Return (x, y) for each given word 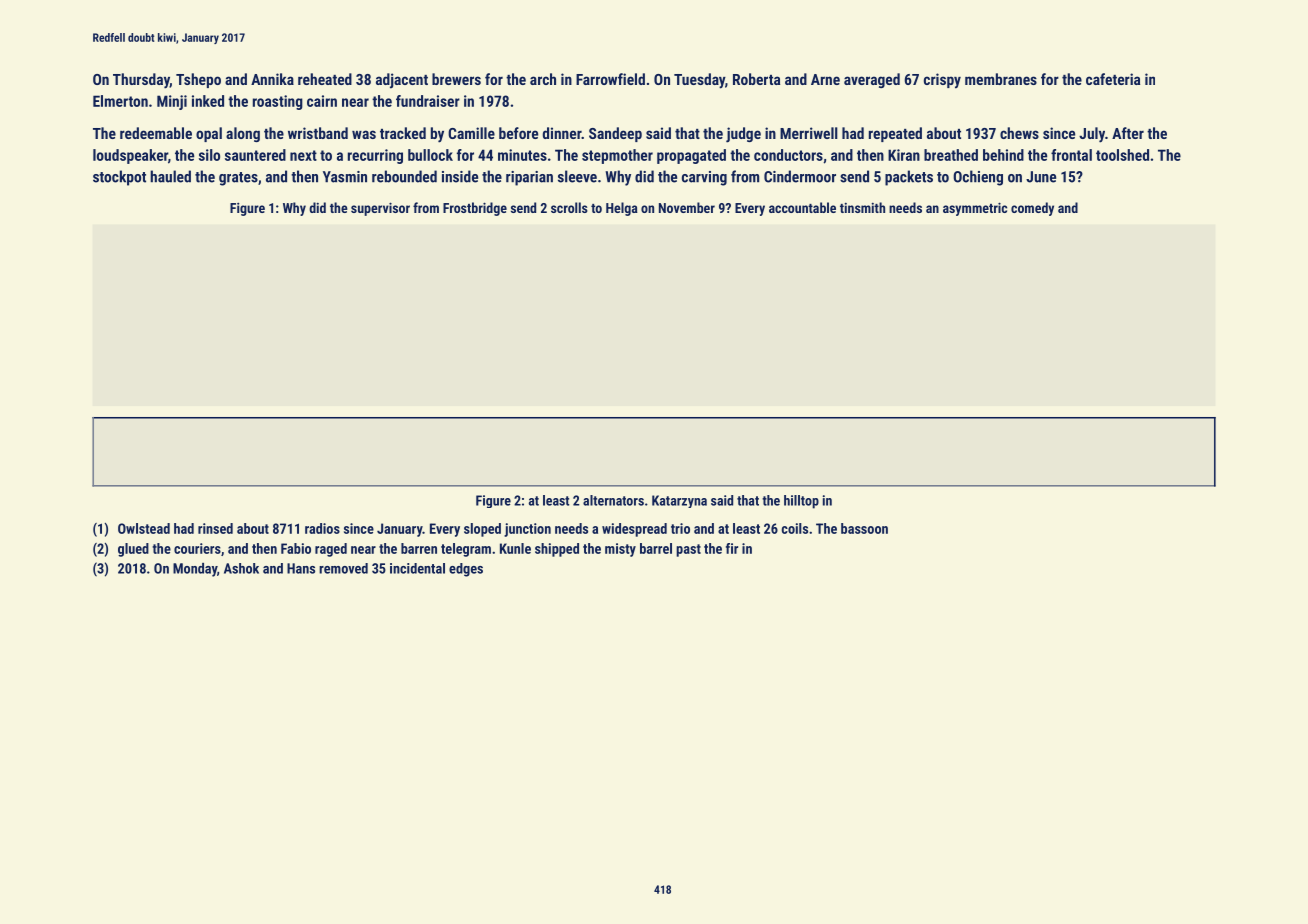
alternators (613, 500)
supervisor (380, 209)
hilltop (801, 502)
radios (322, 528)
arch (543, 79)
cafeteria (1113, 79)
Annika (272, 79)
